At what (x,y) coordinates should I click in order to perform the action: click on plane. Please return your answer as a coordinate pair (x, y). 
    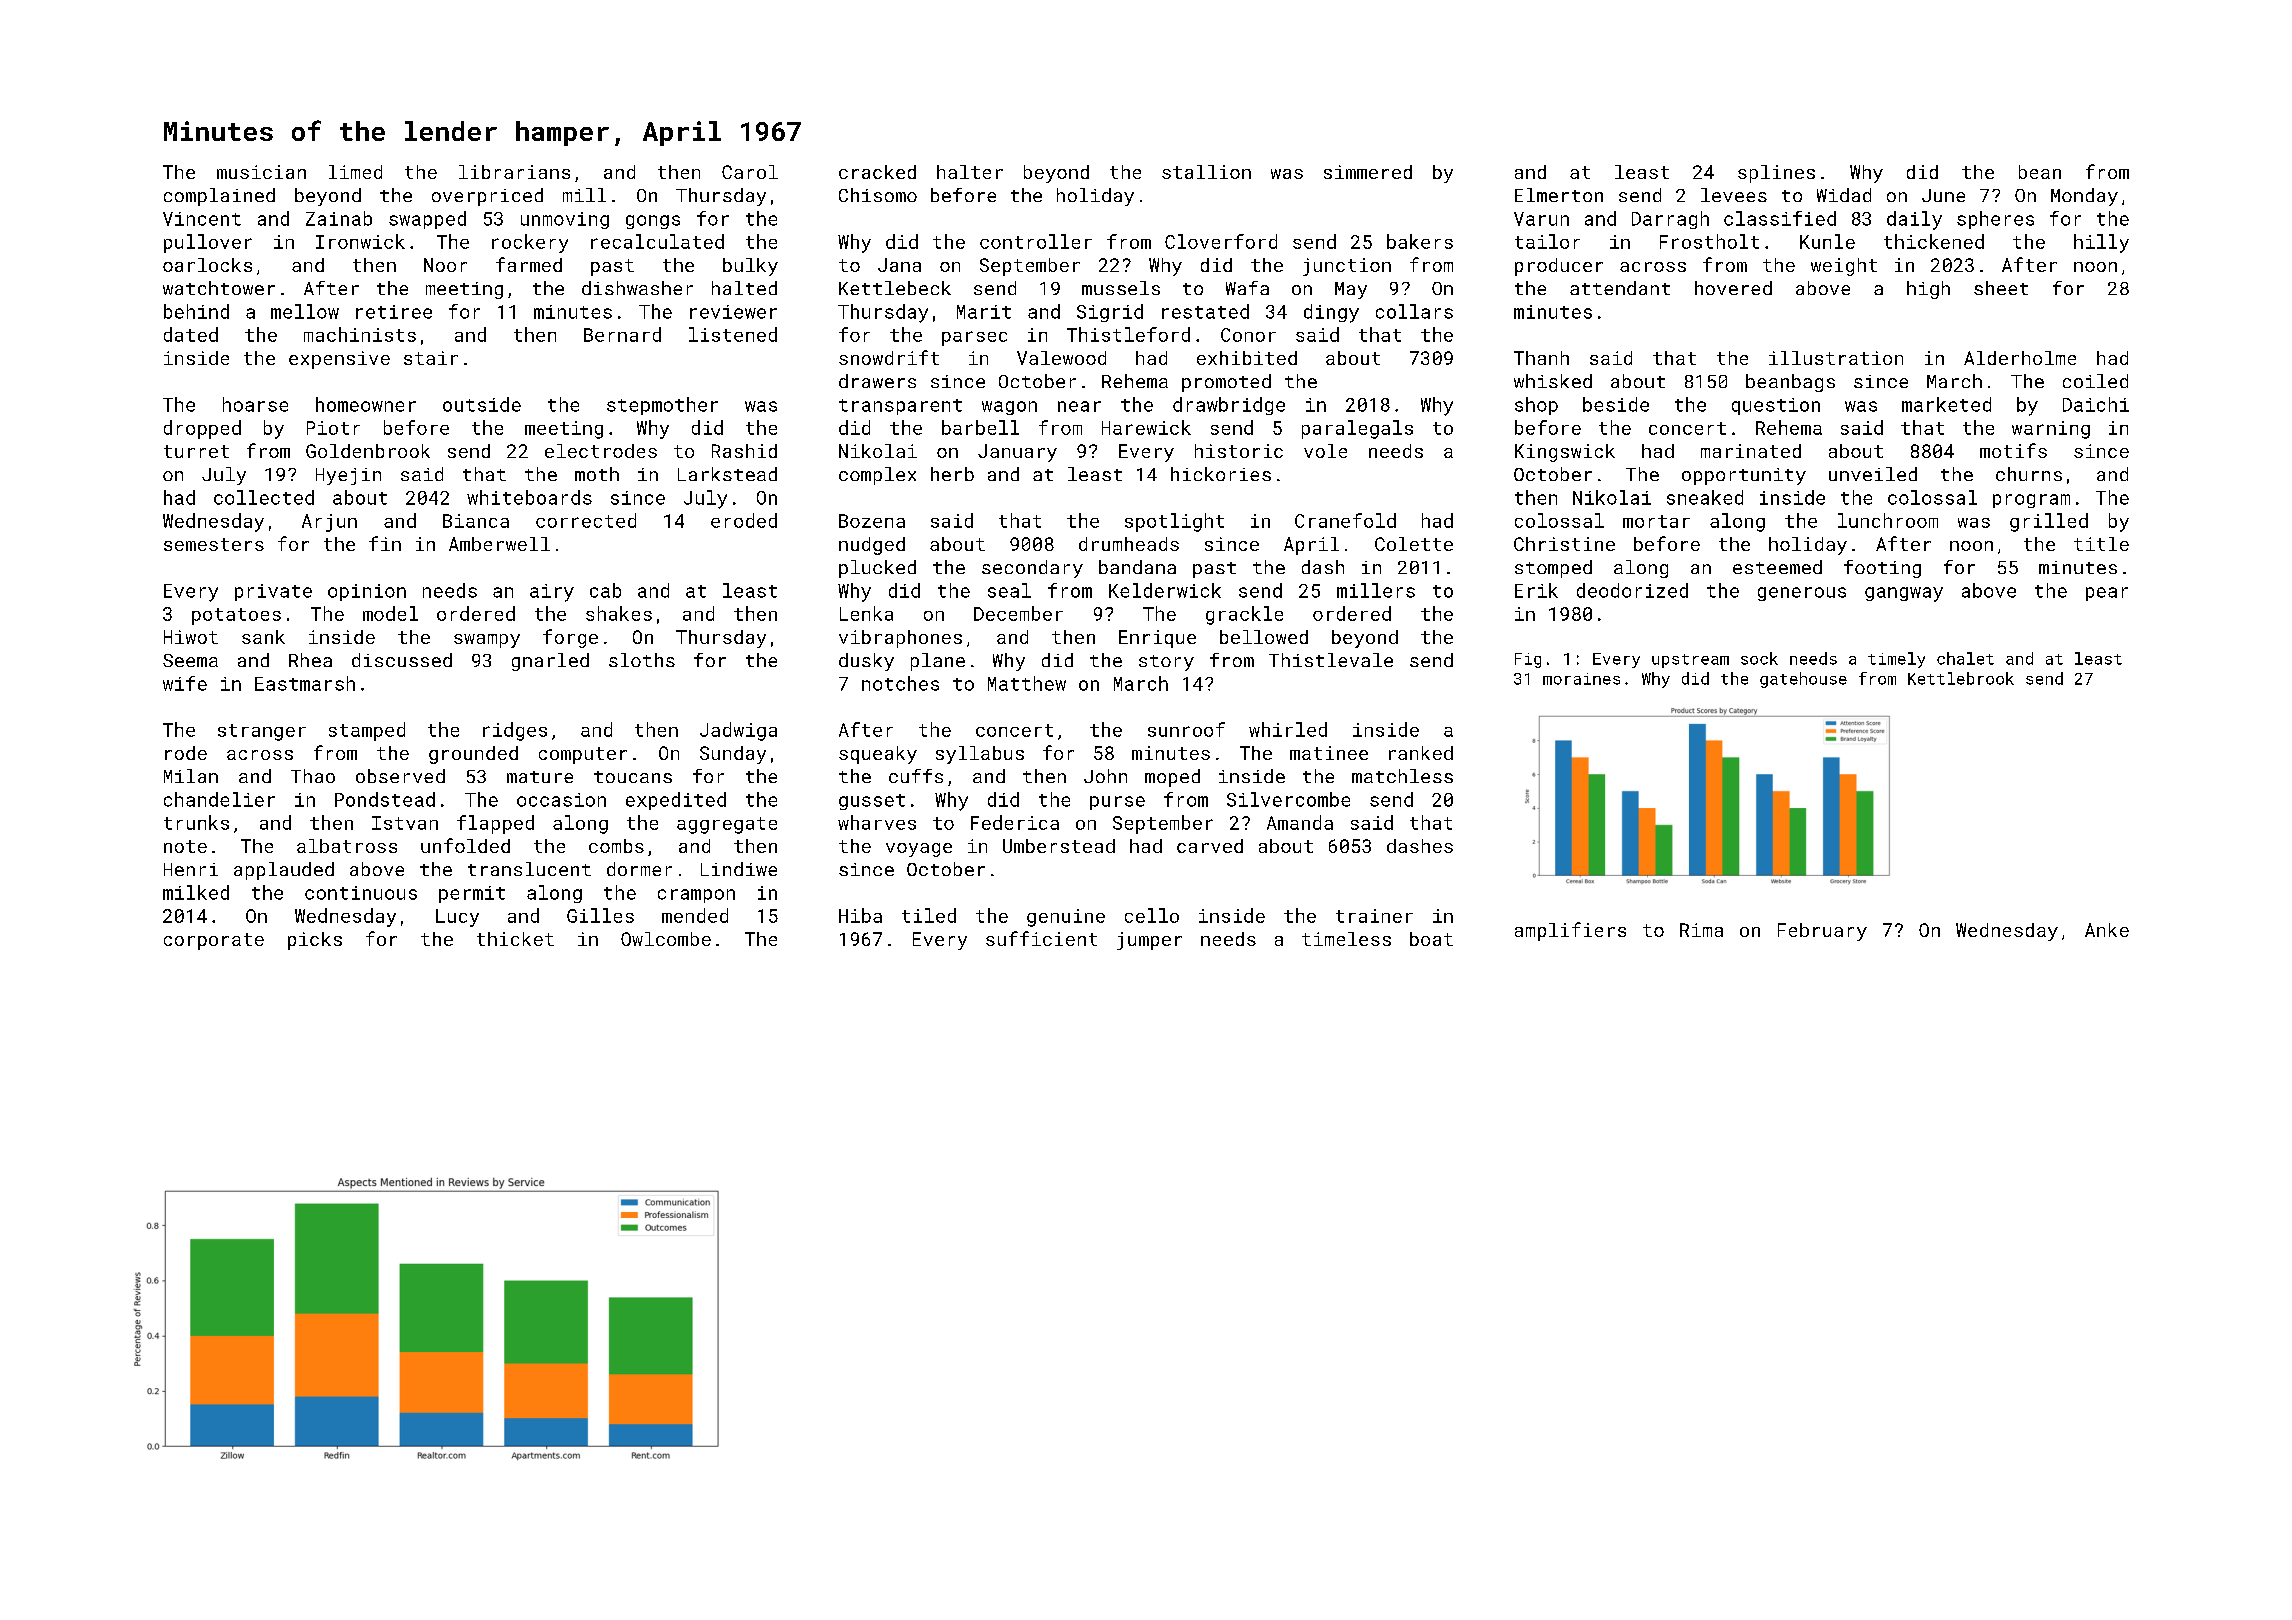
    Looking at the image, I should click on (938, 662).
